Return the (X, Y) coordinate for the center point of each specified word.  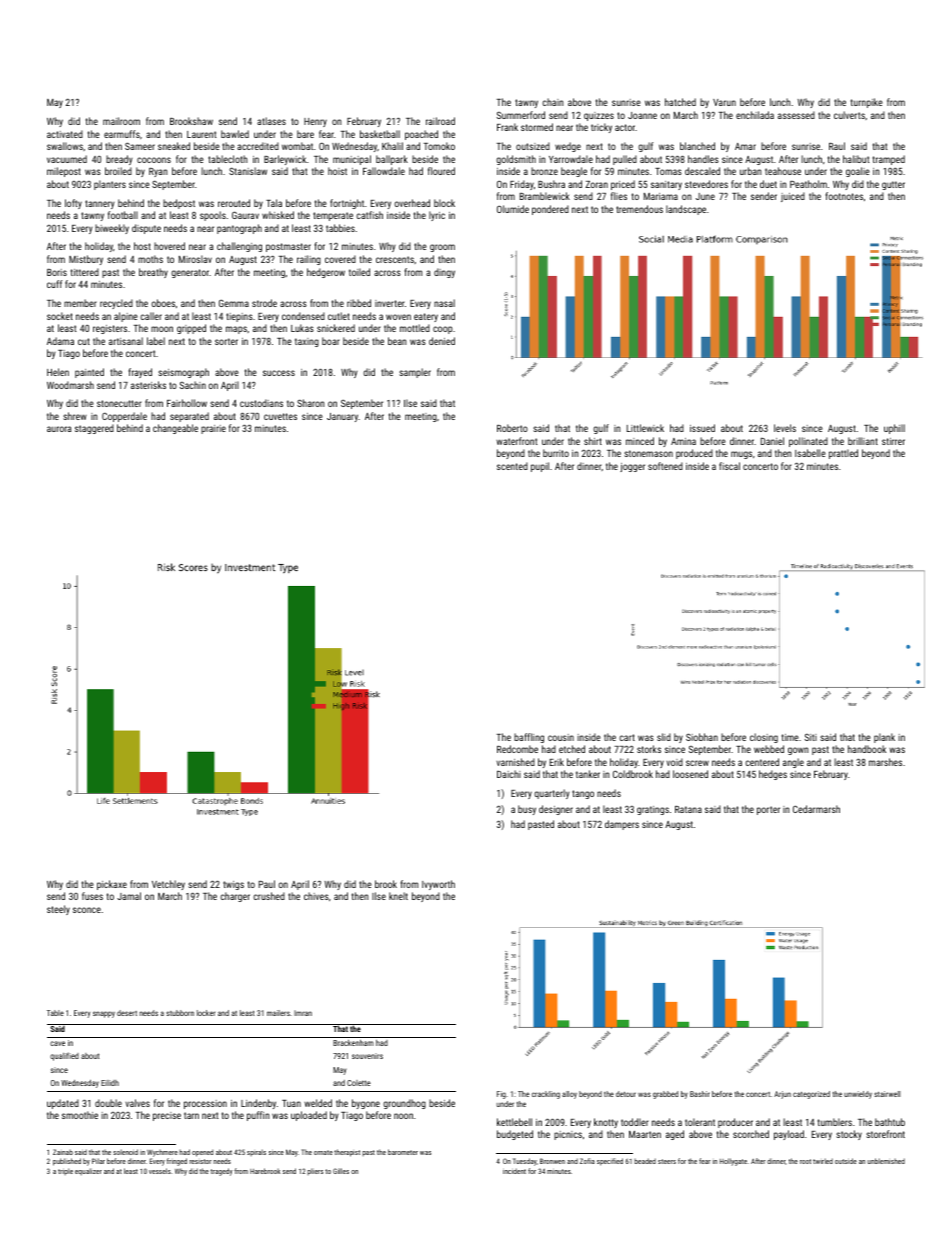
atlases (271, 121)
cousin (561, 737)
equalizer (88, 1171)
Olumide (513, 209)
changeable (175, 429)
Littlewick (645, 428)
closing (764, 738)
